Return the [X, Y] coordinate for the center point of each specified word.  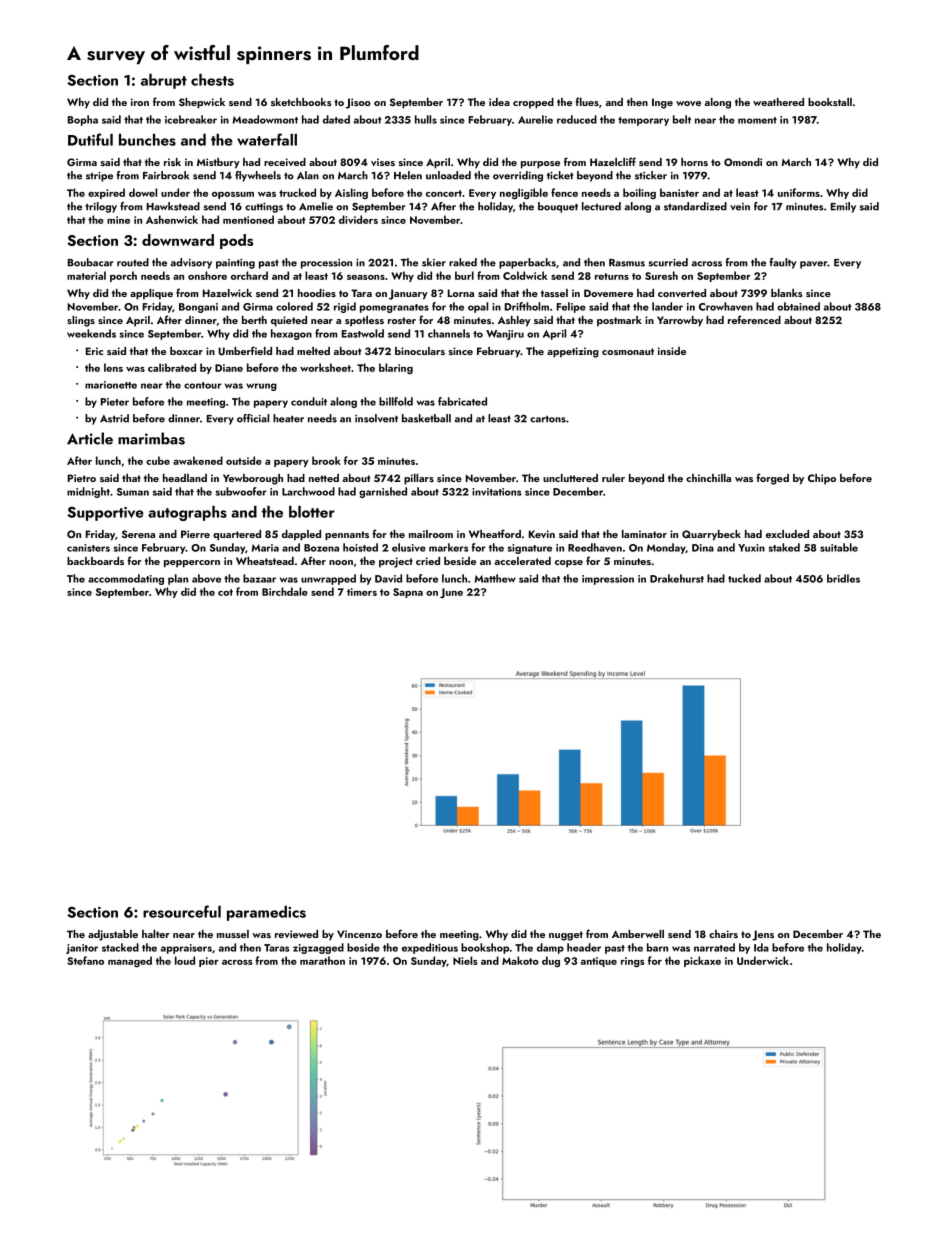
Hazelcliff [613, 161]
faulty [783, 263]
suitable [839, 547]
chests [212, 80]
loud [185, 960]
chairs [723, 934]
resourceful [182, 911]
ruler [613, 478]
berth [254, 320]
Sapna [408, 593]
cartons [548, 419]
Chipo [822, 479]
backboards [95, 561]
